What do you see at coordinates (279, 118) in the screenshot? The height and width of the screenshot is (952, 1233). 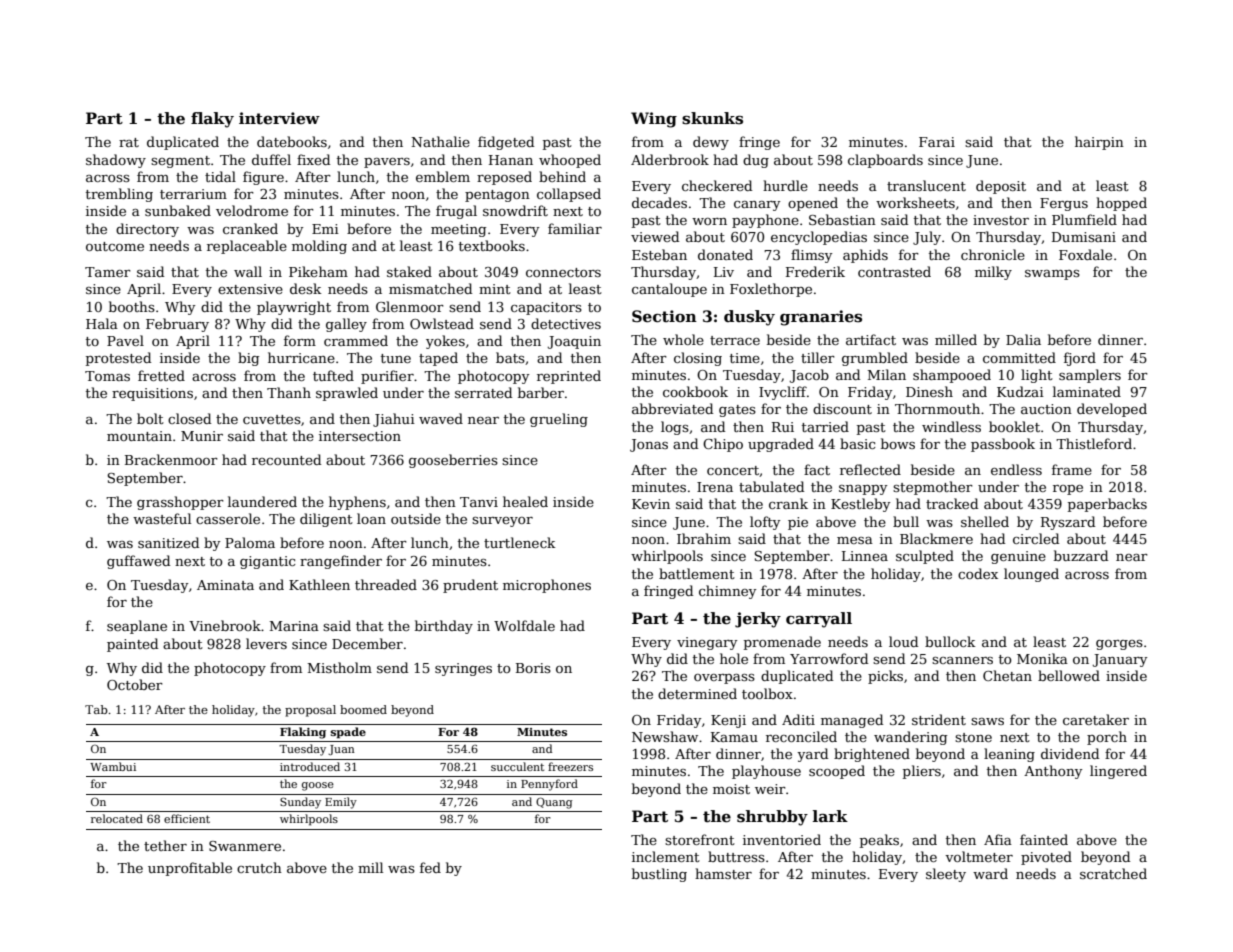 I see `interview` at bounding box center [279, 118].
